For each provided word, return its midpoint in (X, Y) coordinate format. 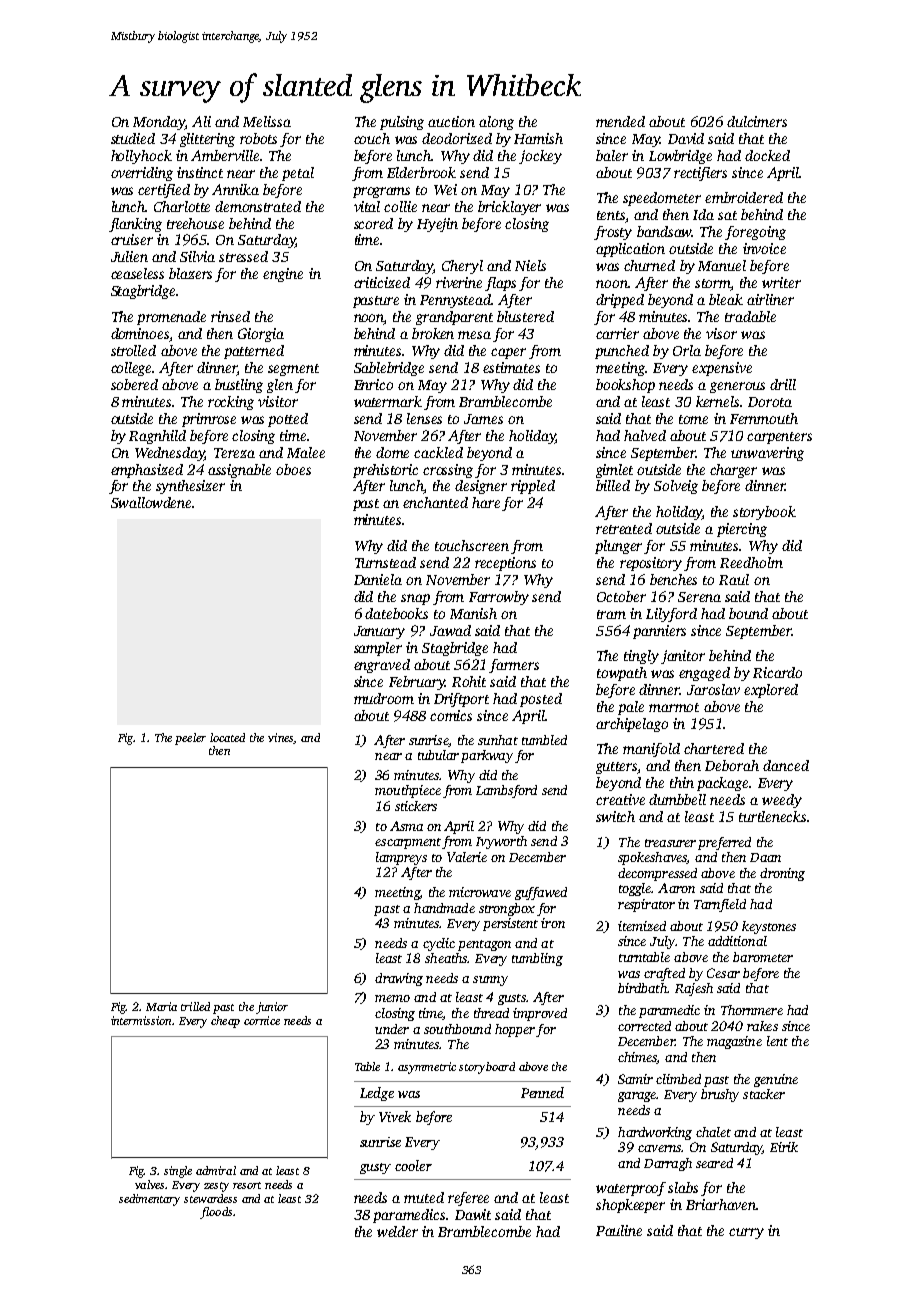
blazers (190, 273)
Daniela (378, 579)
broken (433, 333)
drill (783, 384)
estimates (511, 367)
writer (781, 282)
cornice (262, 1020)
